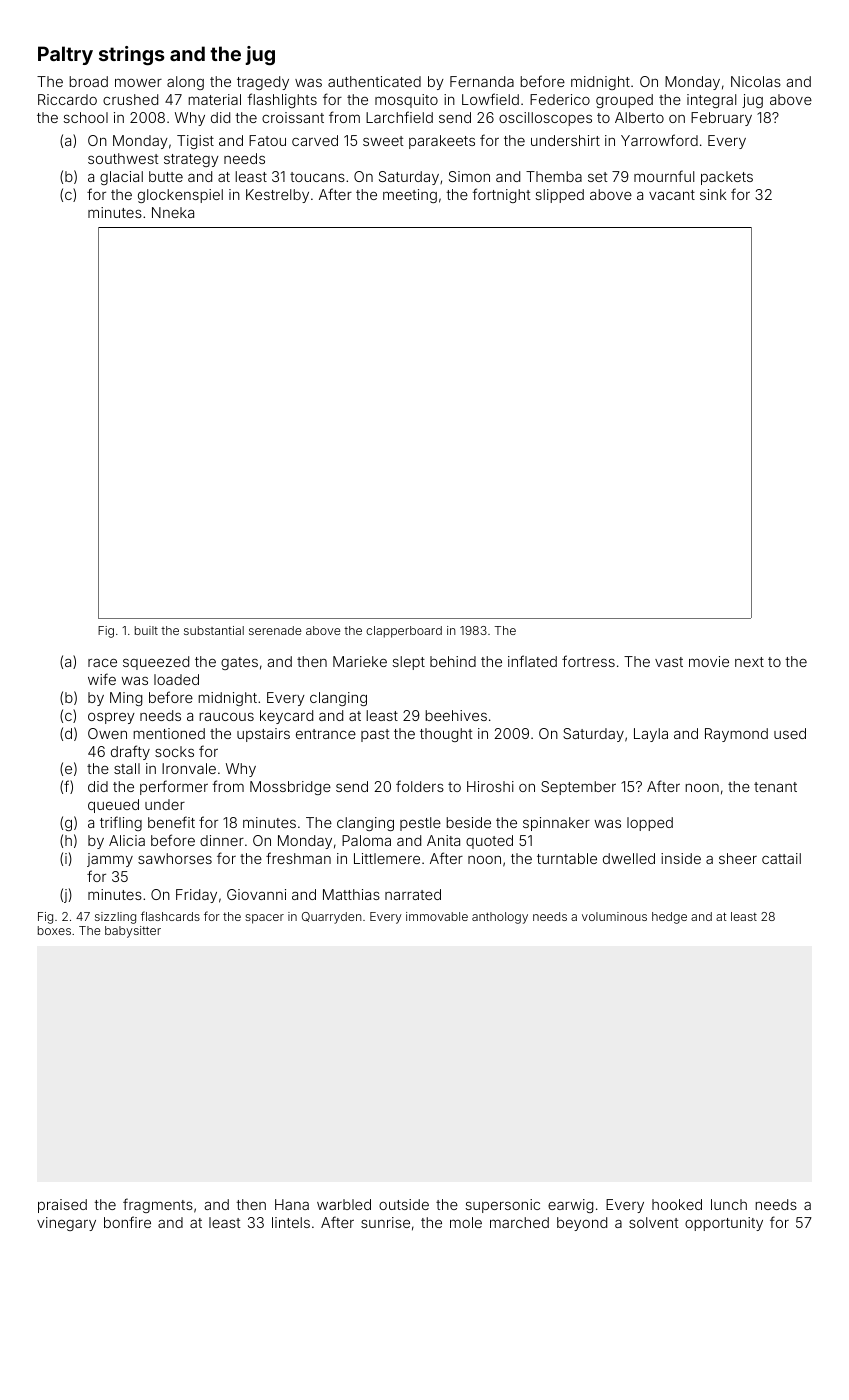 This page has width=849, height=1400. Describe the element at coordinates (66, 1224) in the page. I see `vinegary` at that location.
